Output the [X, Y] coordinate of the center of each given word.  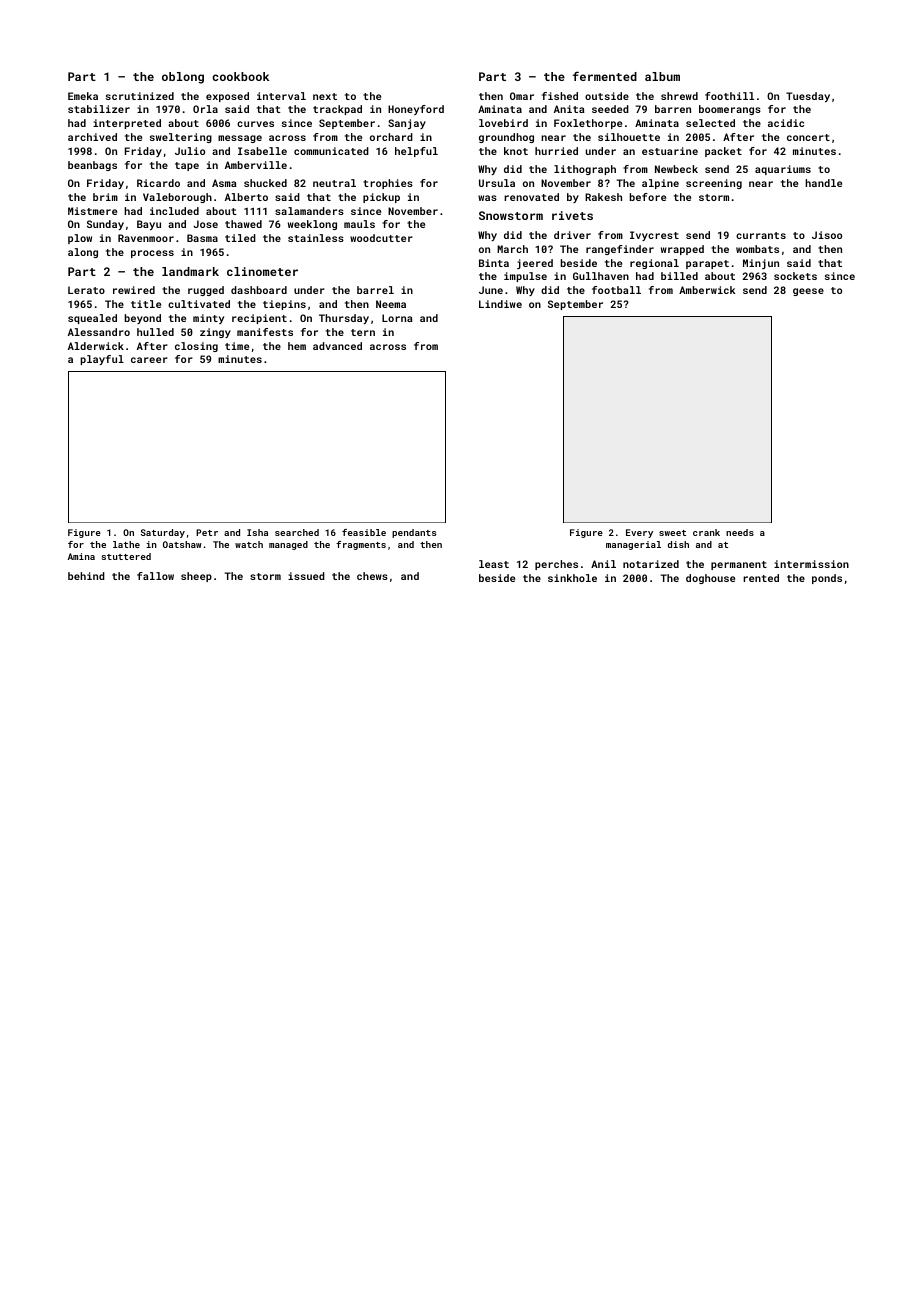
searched [297, 532]
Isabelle [262, 151]
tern [363, 332]
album [662, 76]
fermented [605, 76]
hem [297, 346]
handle [823, 183]
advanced [337, 346]
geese [808, 292]
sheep [196, 577]
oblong [183, 78]
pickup [381, 198]
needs [740, 532]
